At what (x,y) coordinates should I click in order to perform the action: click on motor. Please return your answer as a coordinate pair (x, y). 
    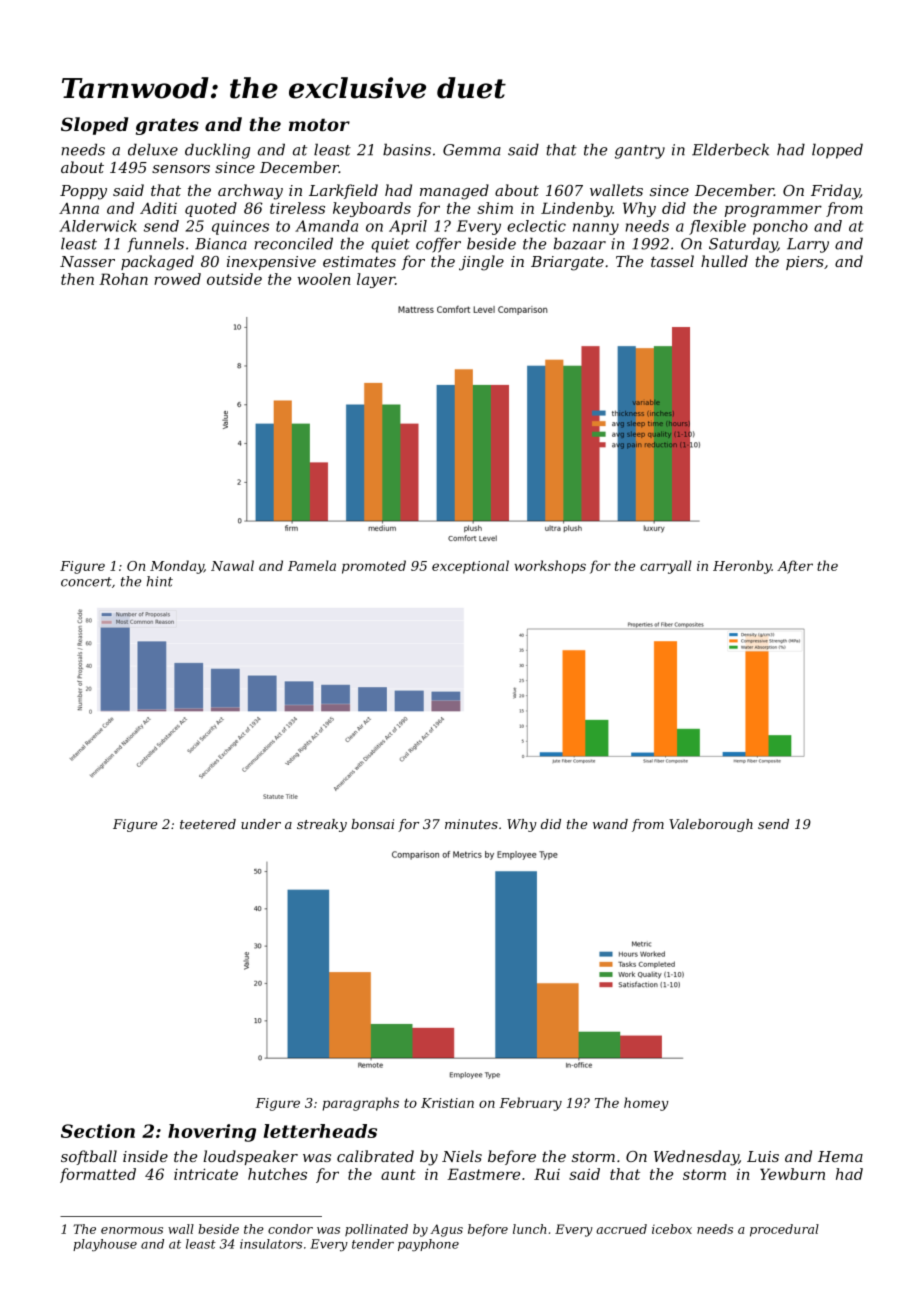
    Looking at the image, I should click on (319, 124).
